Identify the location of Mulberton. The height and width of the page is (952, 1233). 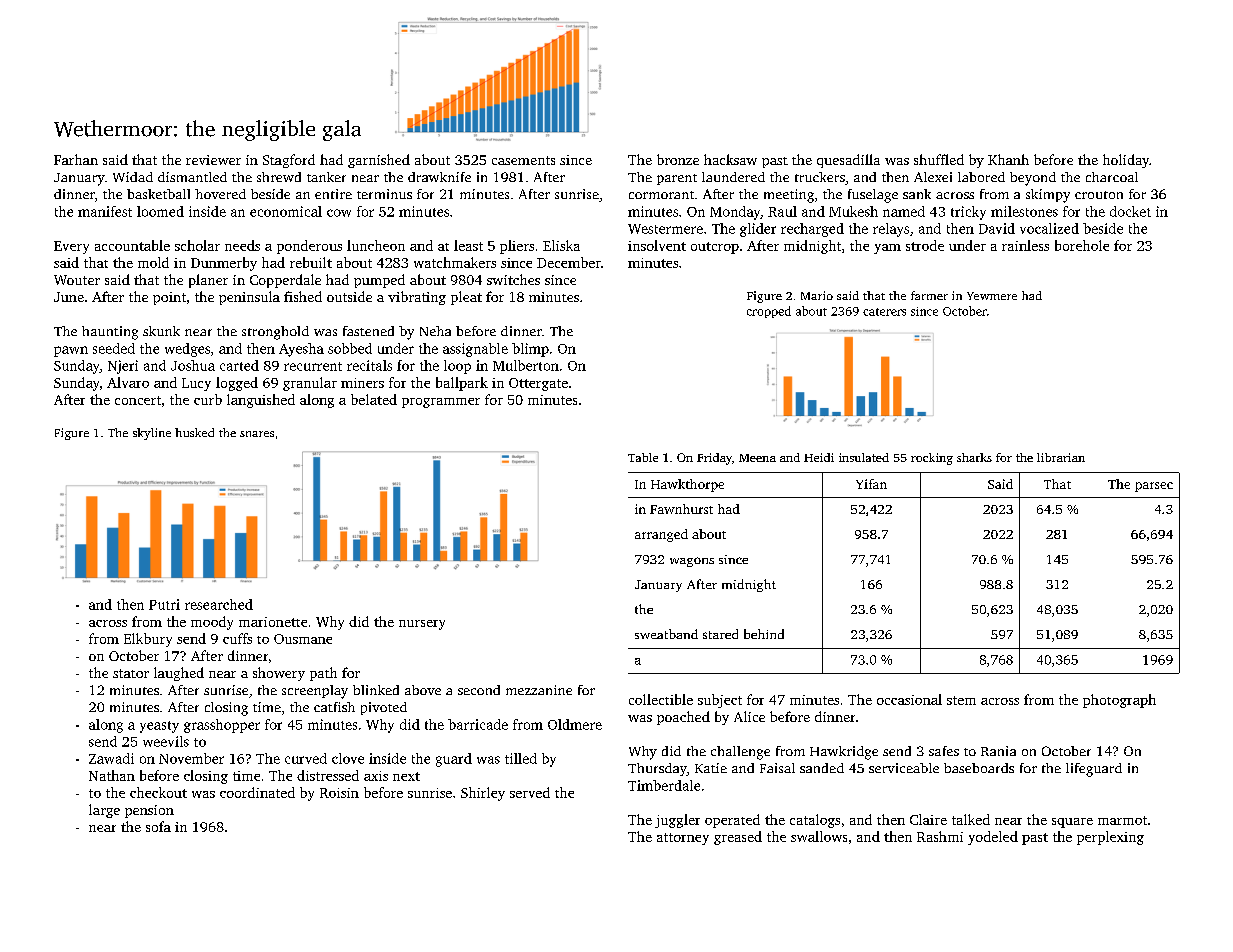
(526, 365).
